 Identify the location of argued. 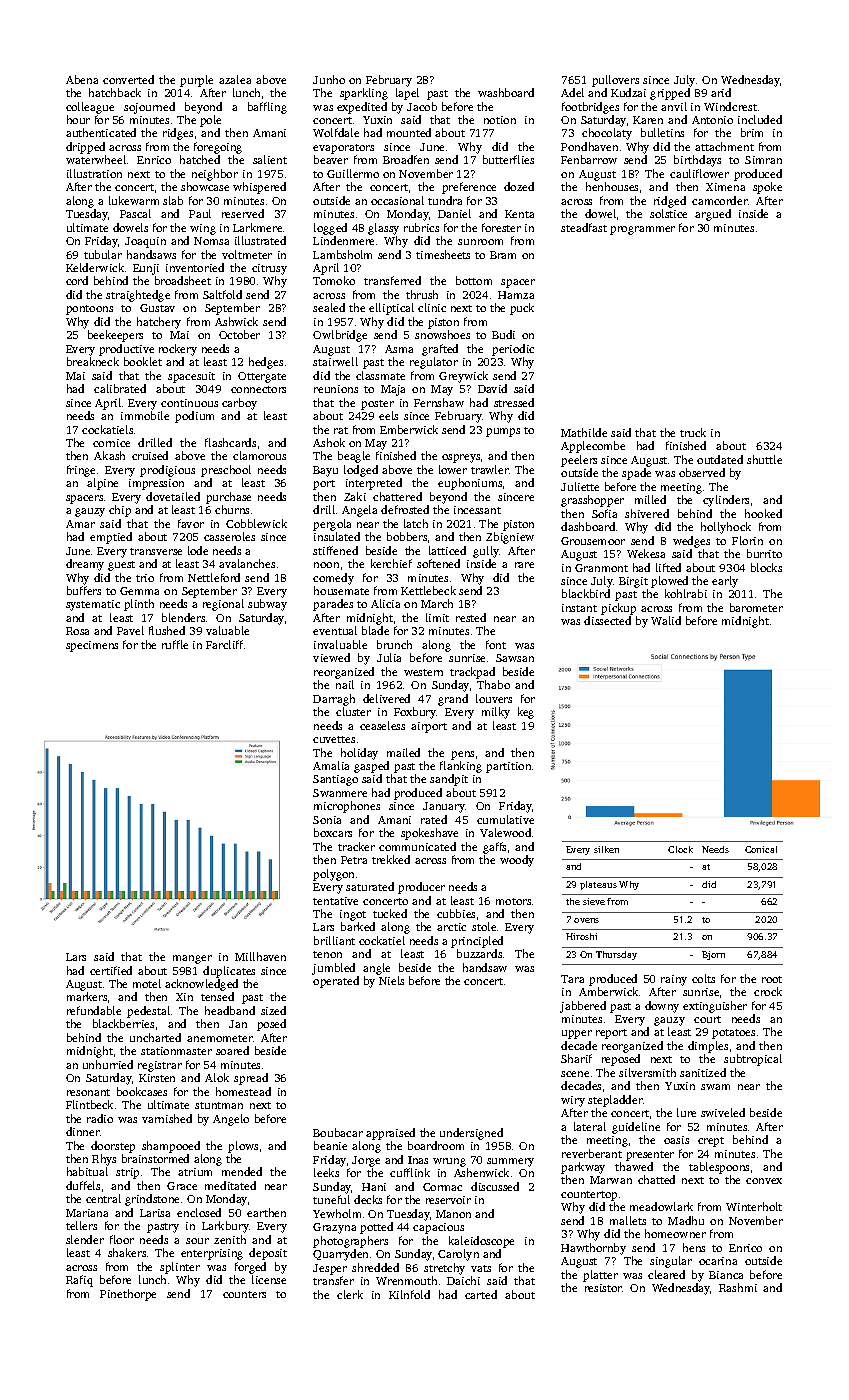
(713, 215).
